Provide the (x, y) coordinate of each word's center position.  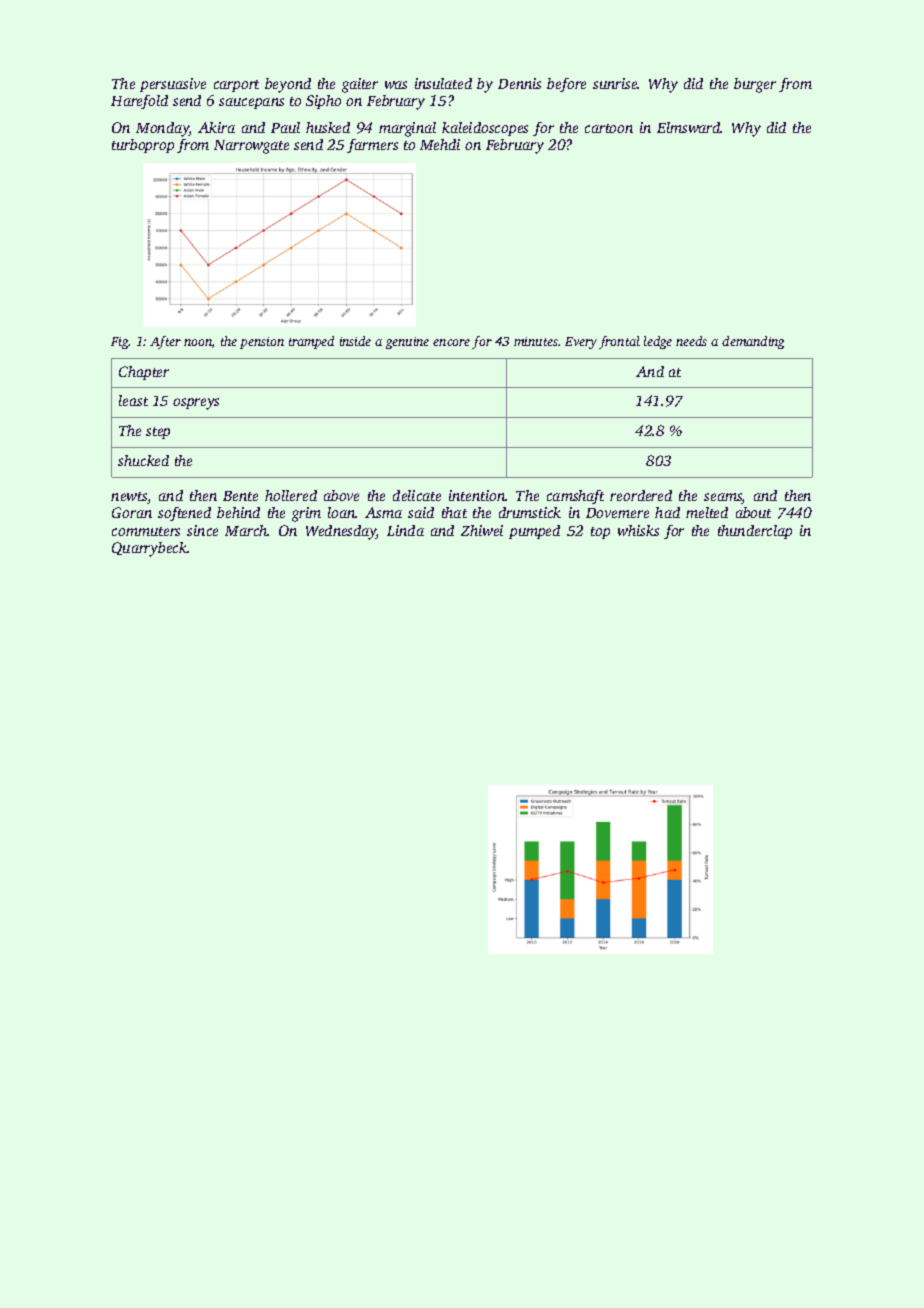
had (667, 512)
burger (755, 85)
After (165, 342)
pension (262, 343)
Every (581, 343)
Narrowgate (251, 147)
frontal (619, 342)
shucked (143, 460)
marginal (407, 129)
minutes (536, 341)
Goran (132, 512)
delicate (417, 495)
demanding (753, 342)
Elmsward (689, 127)
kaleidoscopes (485, 129)
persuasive (173, 85)
